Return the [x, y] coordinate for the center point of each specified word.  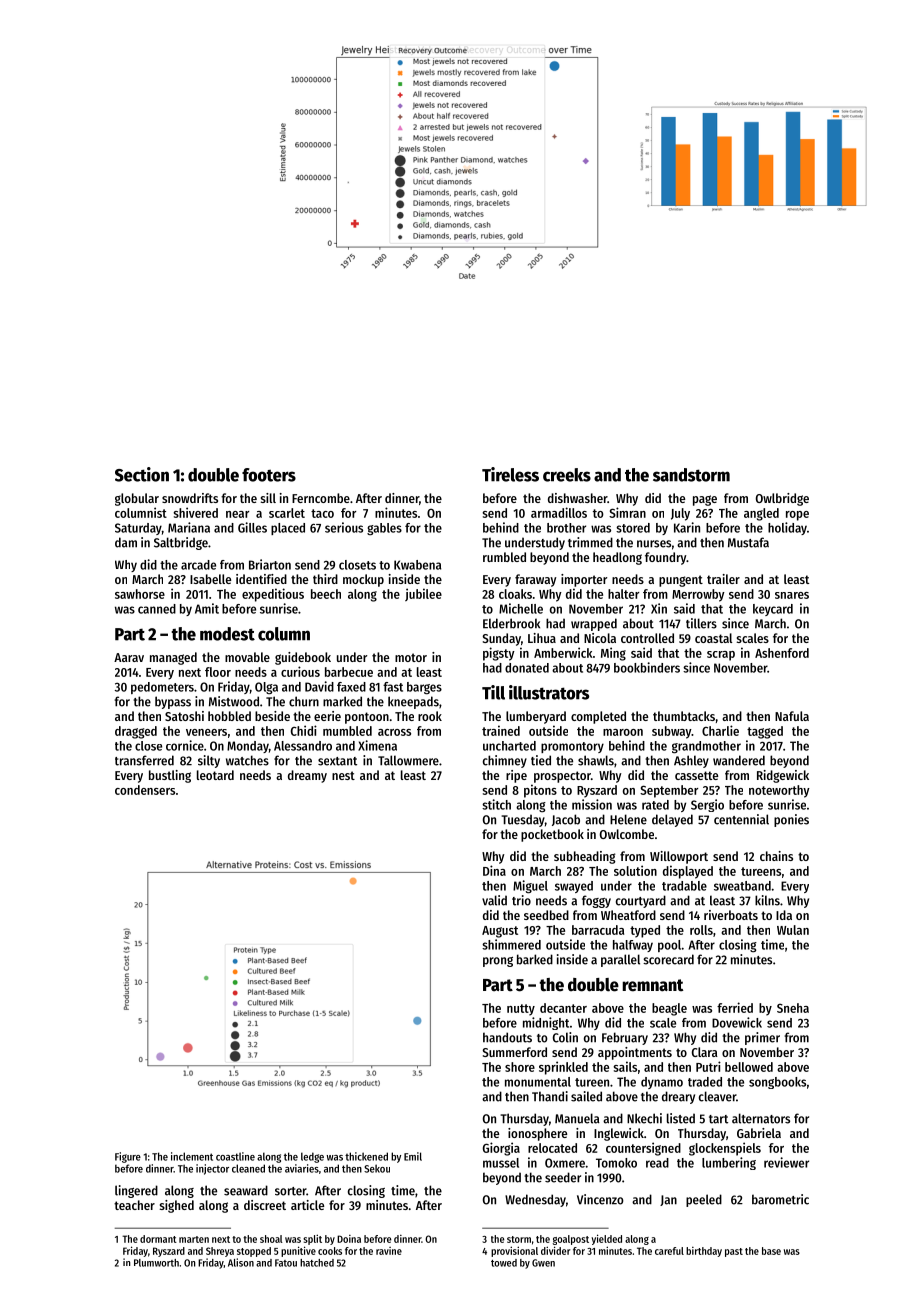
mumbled [347, 731]
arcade [198, 565]
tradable [684, 886]
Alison [241, 1262]
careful [669, 1251]
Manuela [577, 1118]
